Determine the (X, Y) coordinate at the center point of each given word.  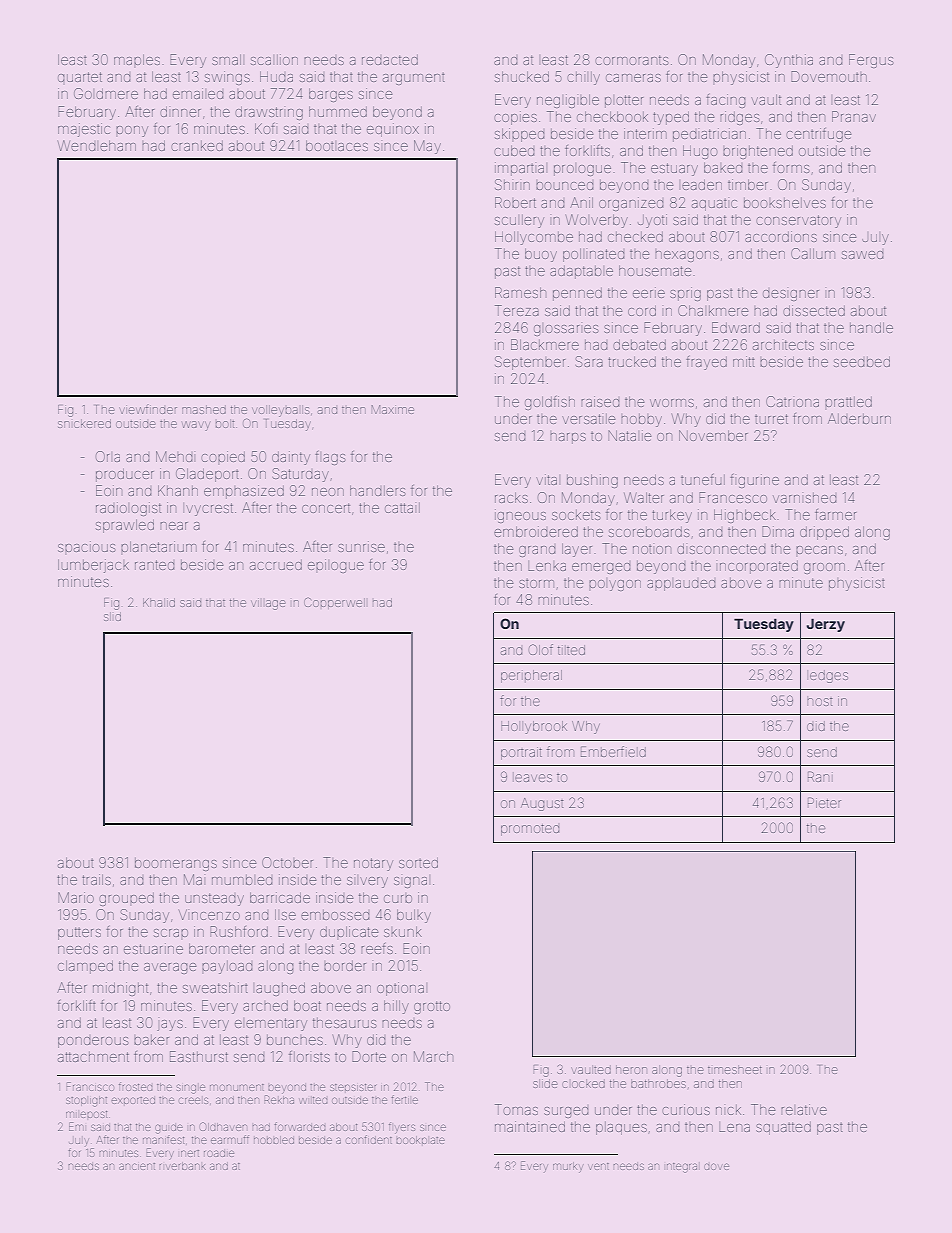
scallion (274, 59)
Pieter (824, 802)
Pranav (854, 116)
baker (151, 1040)
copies (515, 118)
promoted (530, 830)
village (268, 605)
